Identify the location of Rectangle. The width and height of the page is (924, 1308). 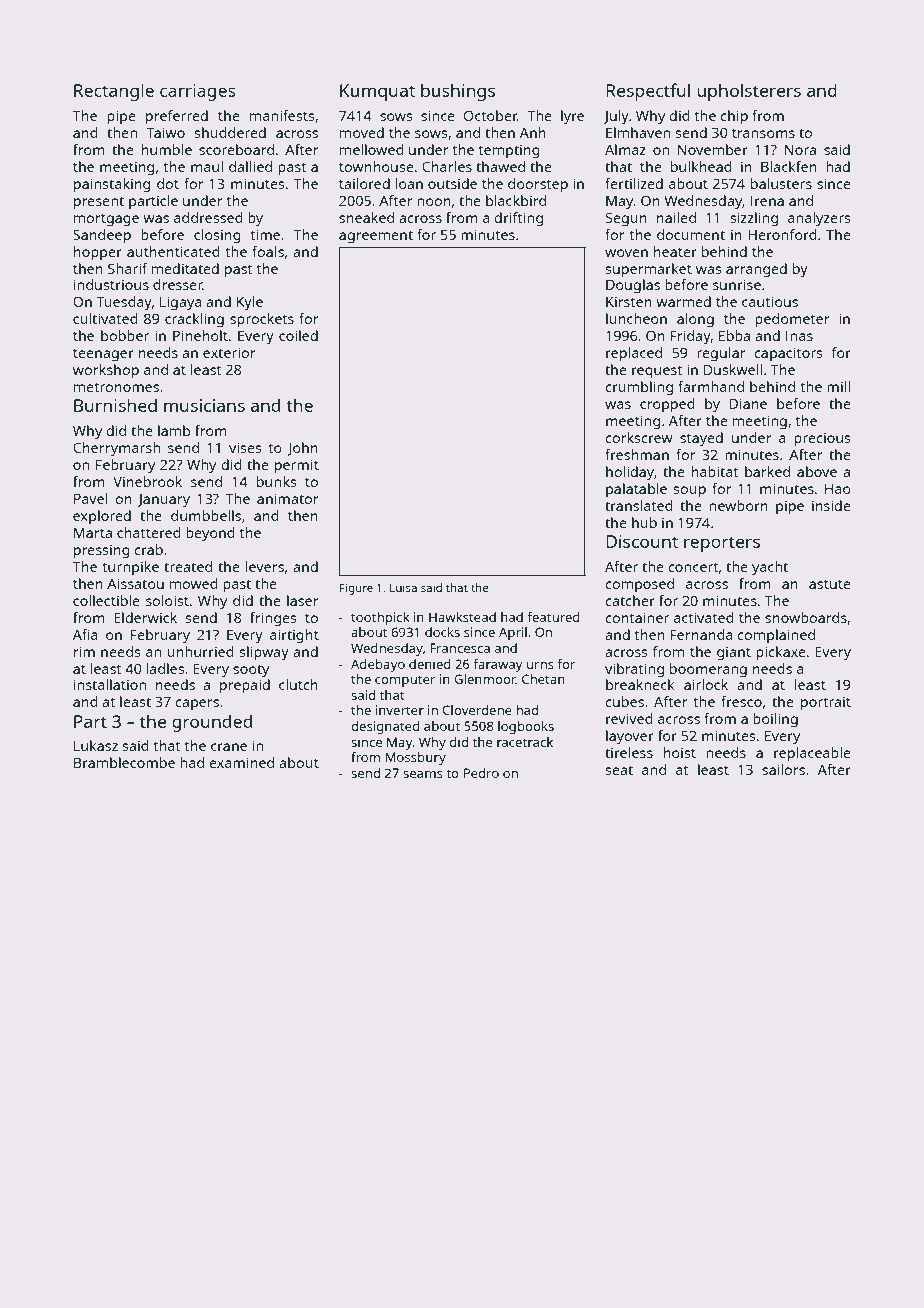
(114, 92).
